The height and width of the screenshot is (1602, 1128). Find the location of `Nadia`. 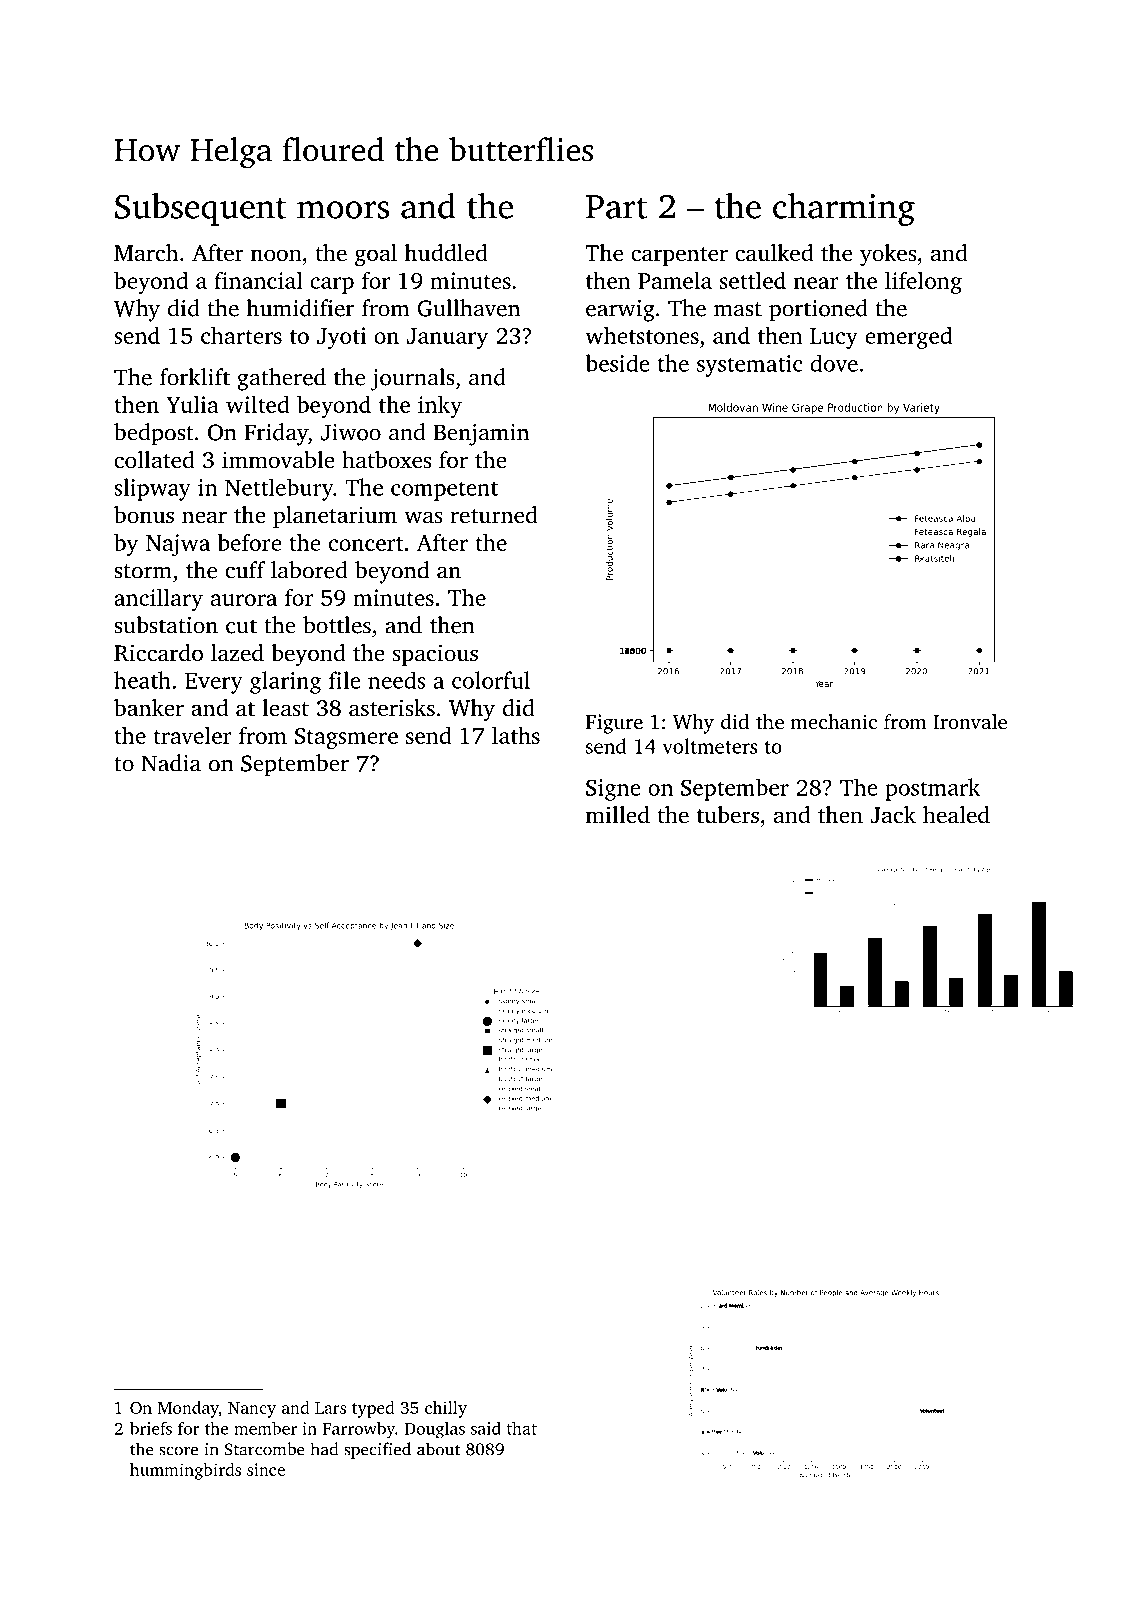

Nadia is located at coordinates (171, 763).
